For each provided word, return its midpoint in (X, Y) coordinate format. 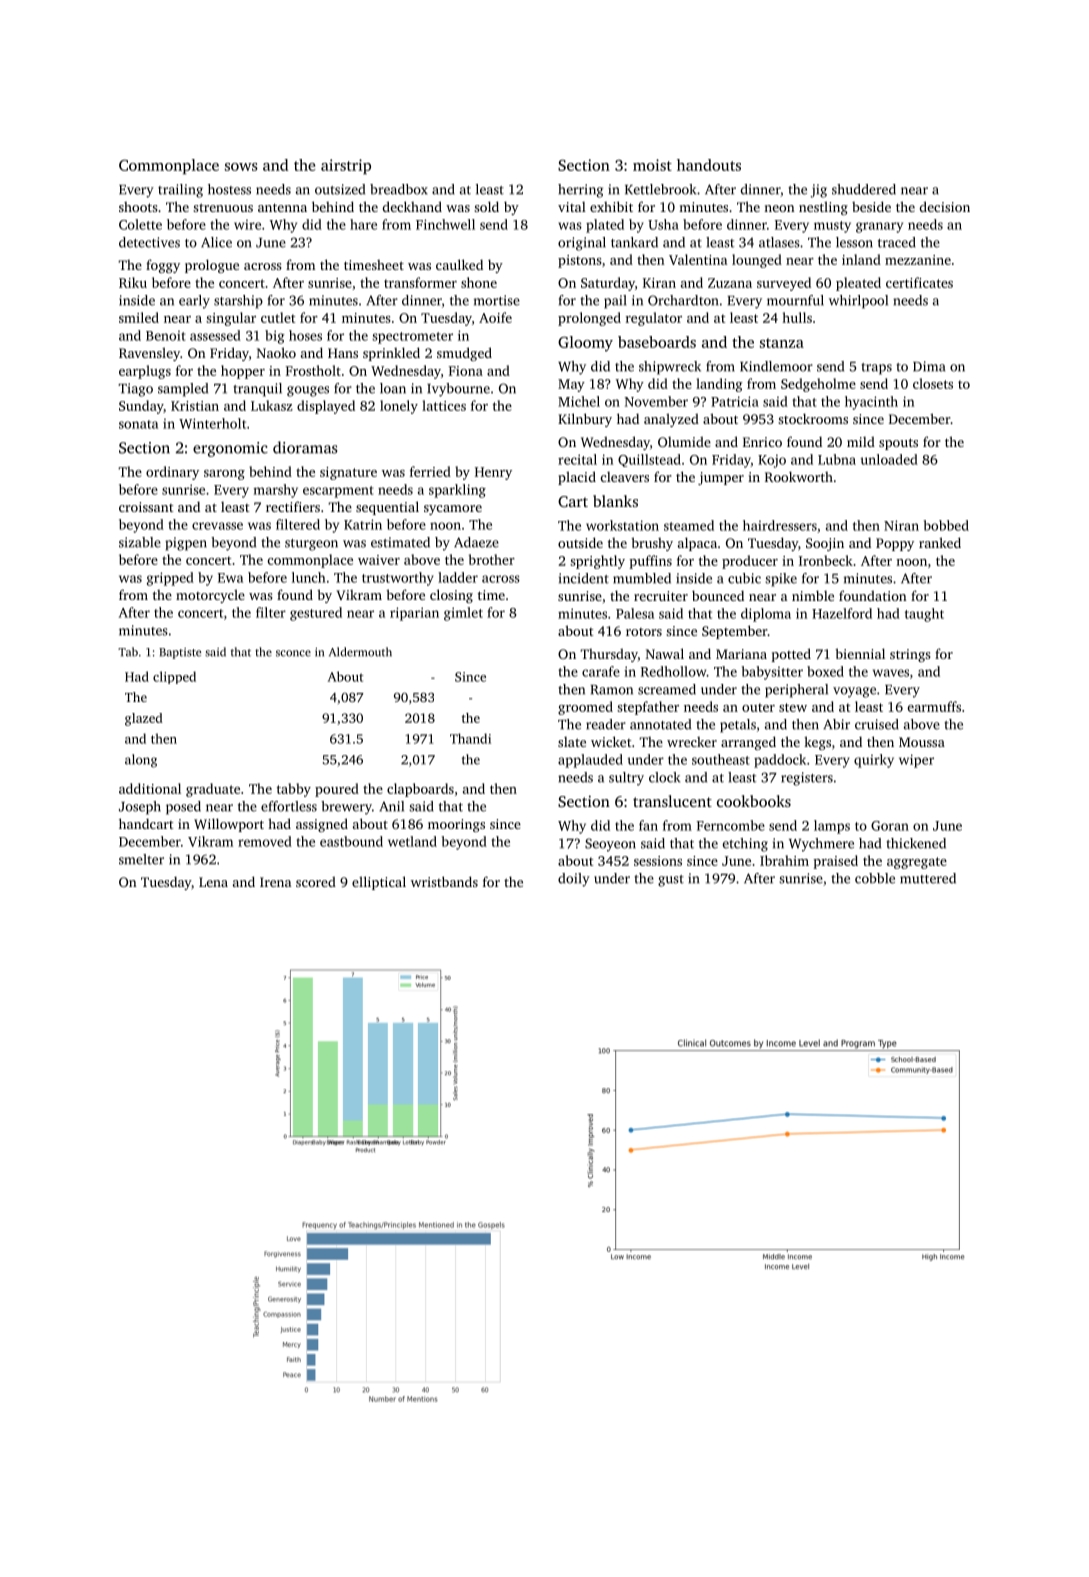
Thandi (470, 738)
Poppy (895, 544)
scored (316, 881)
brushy (652, 544)
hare (363, 224)
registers (807, 779)
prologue (212, 266)
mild (861, 441)
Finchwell (445, 224)
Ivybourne (458, 390)
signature (348, 473)
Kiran (659, 283)
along (141, 761)
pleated (858, 284)
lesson (854, 242)
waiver (379, 560)
